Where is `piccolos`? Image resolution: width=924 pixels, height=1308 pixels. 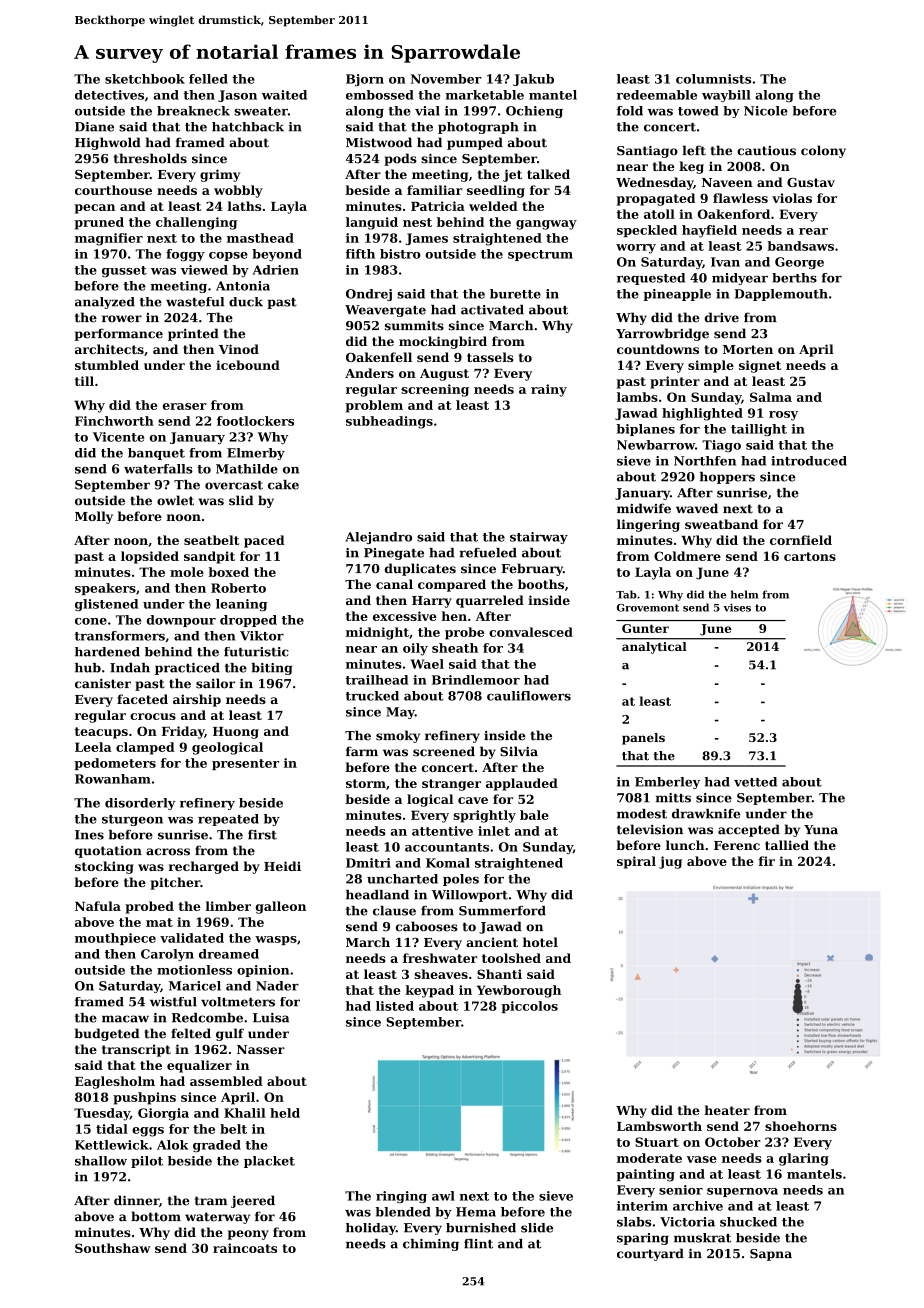 piccolos is located at coordinates (529, 1007).
